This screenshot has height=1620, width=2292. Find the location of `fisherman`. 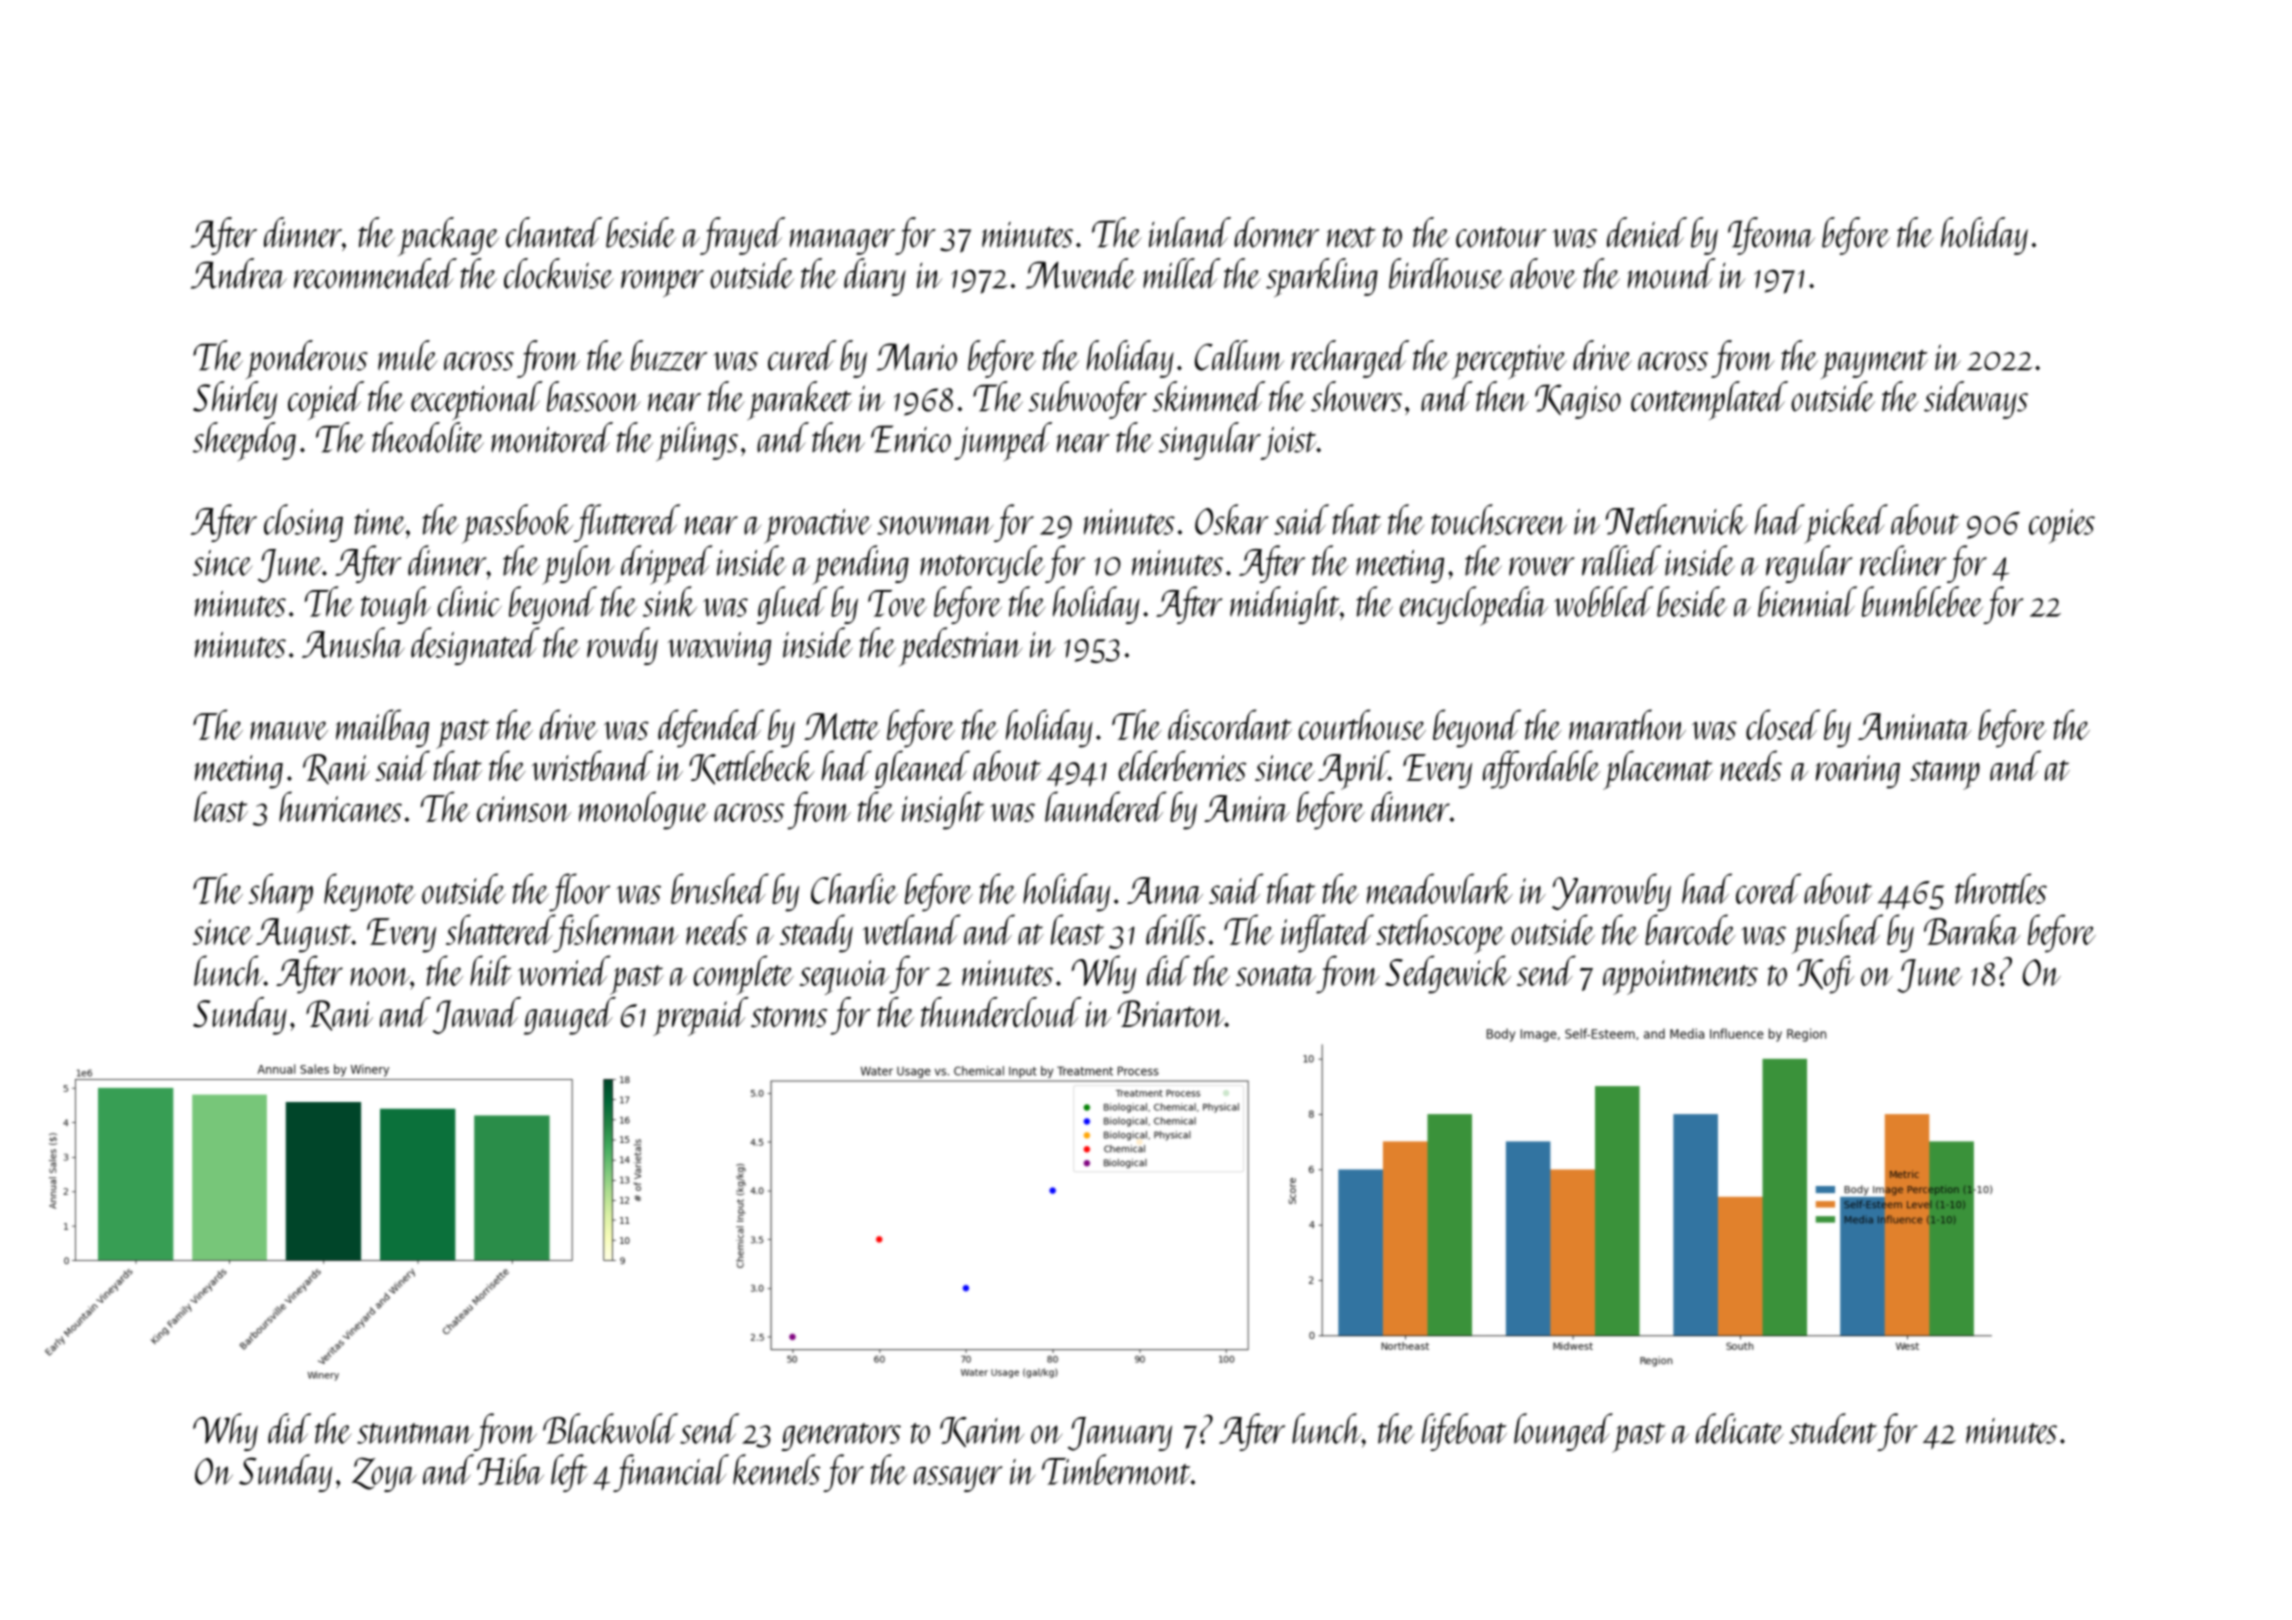

fisherman is located at coordinates (616, 933).
